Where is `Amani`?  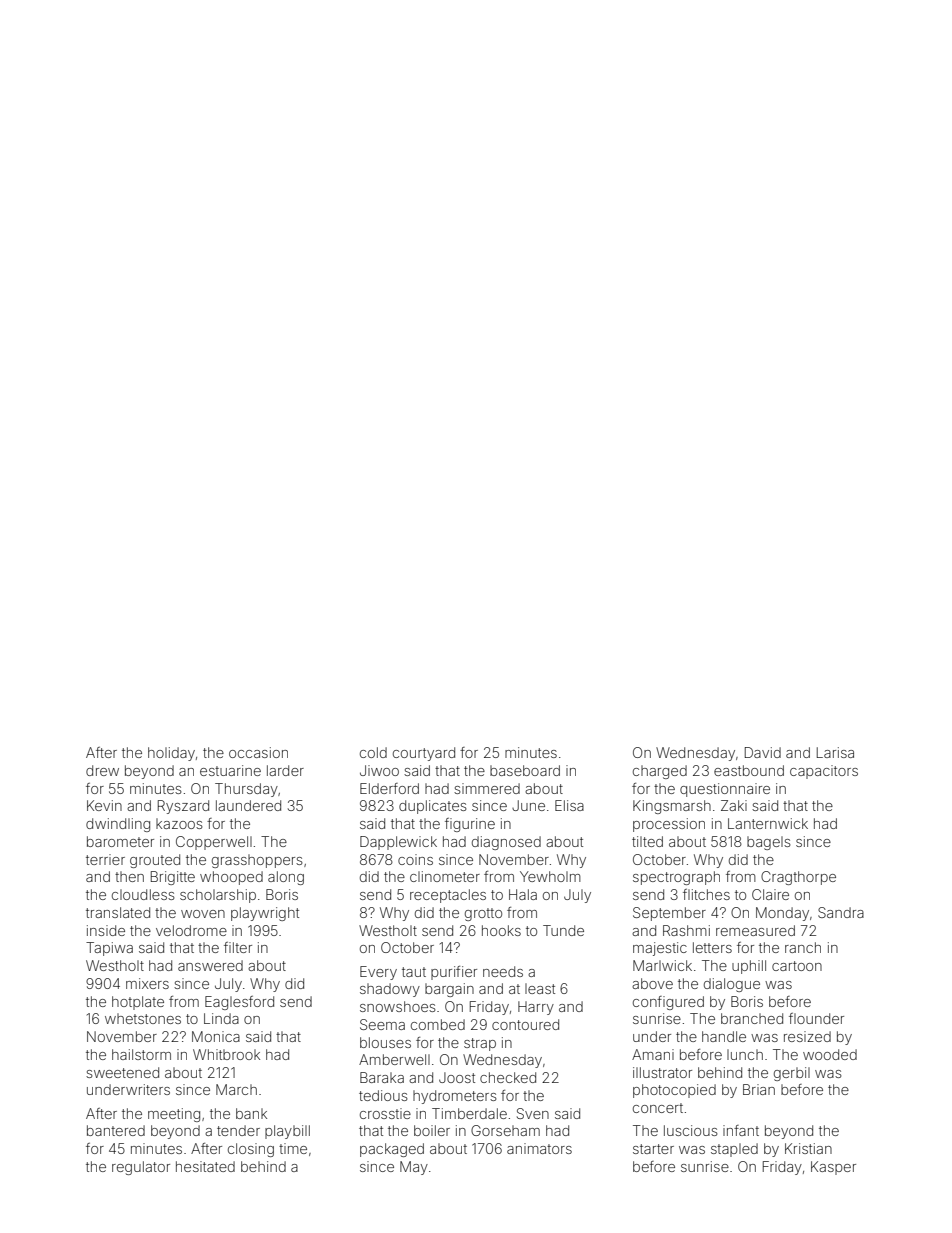 Amani is located at coordinates (653, 1054).
